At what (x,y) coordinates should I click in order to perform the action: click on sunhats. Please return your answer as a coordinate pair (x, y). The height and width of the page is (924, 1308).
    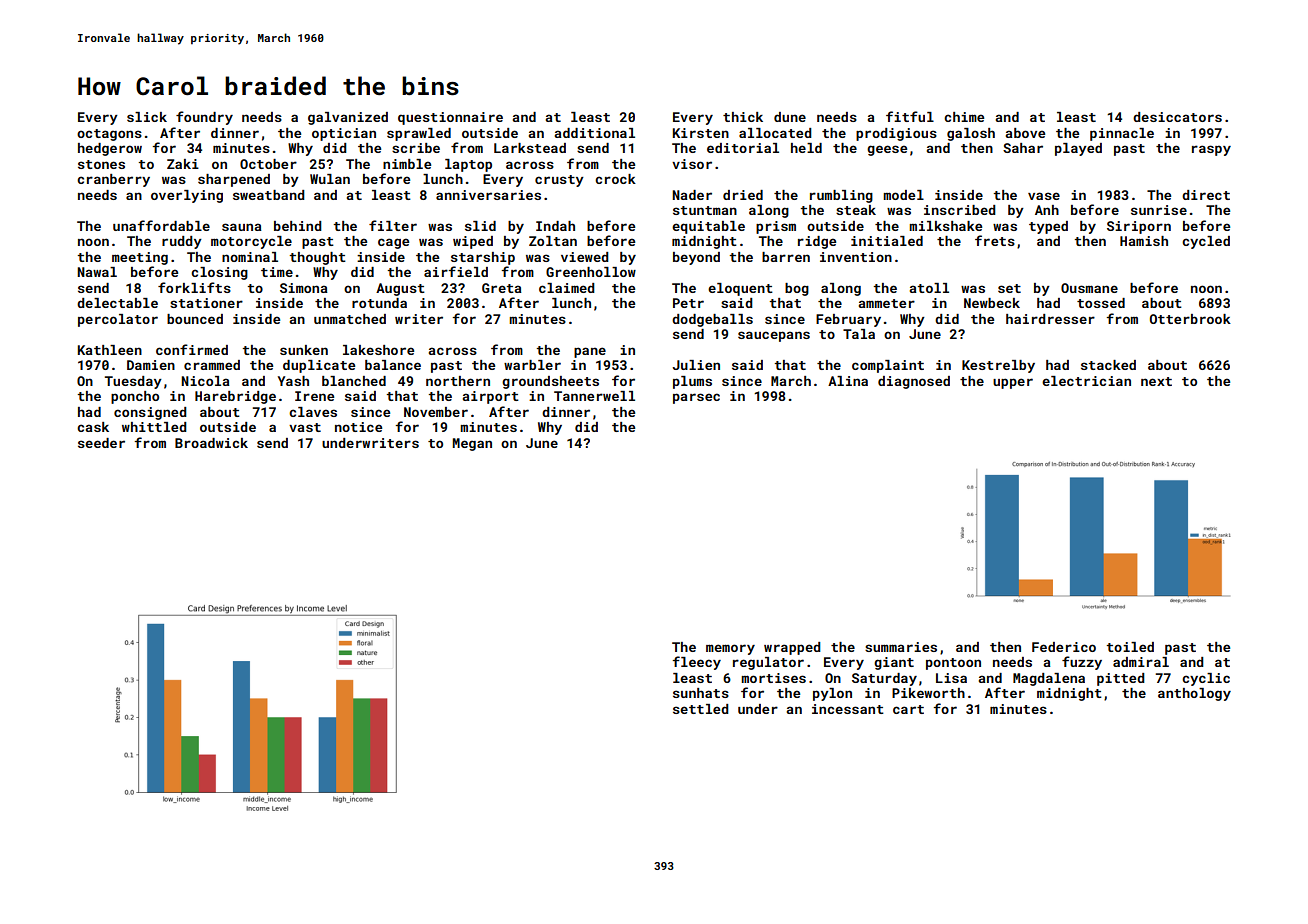
    Looking at the image, I should click on (701, 693).
